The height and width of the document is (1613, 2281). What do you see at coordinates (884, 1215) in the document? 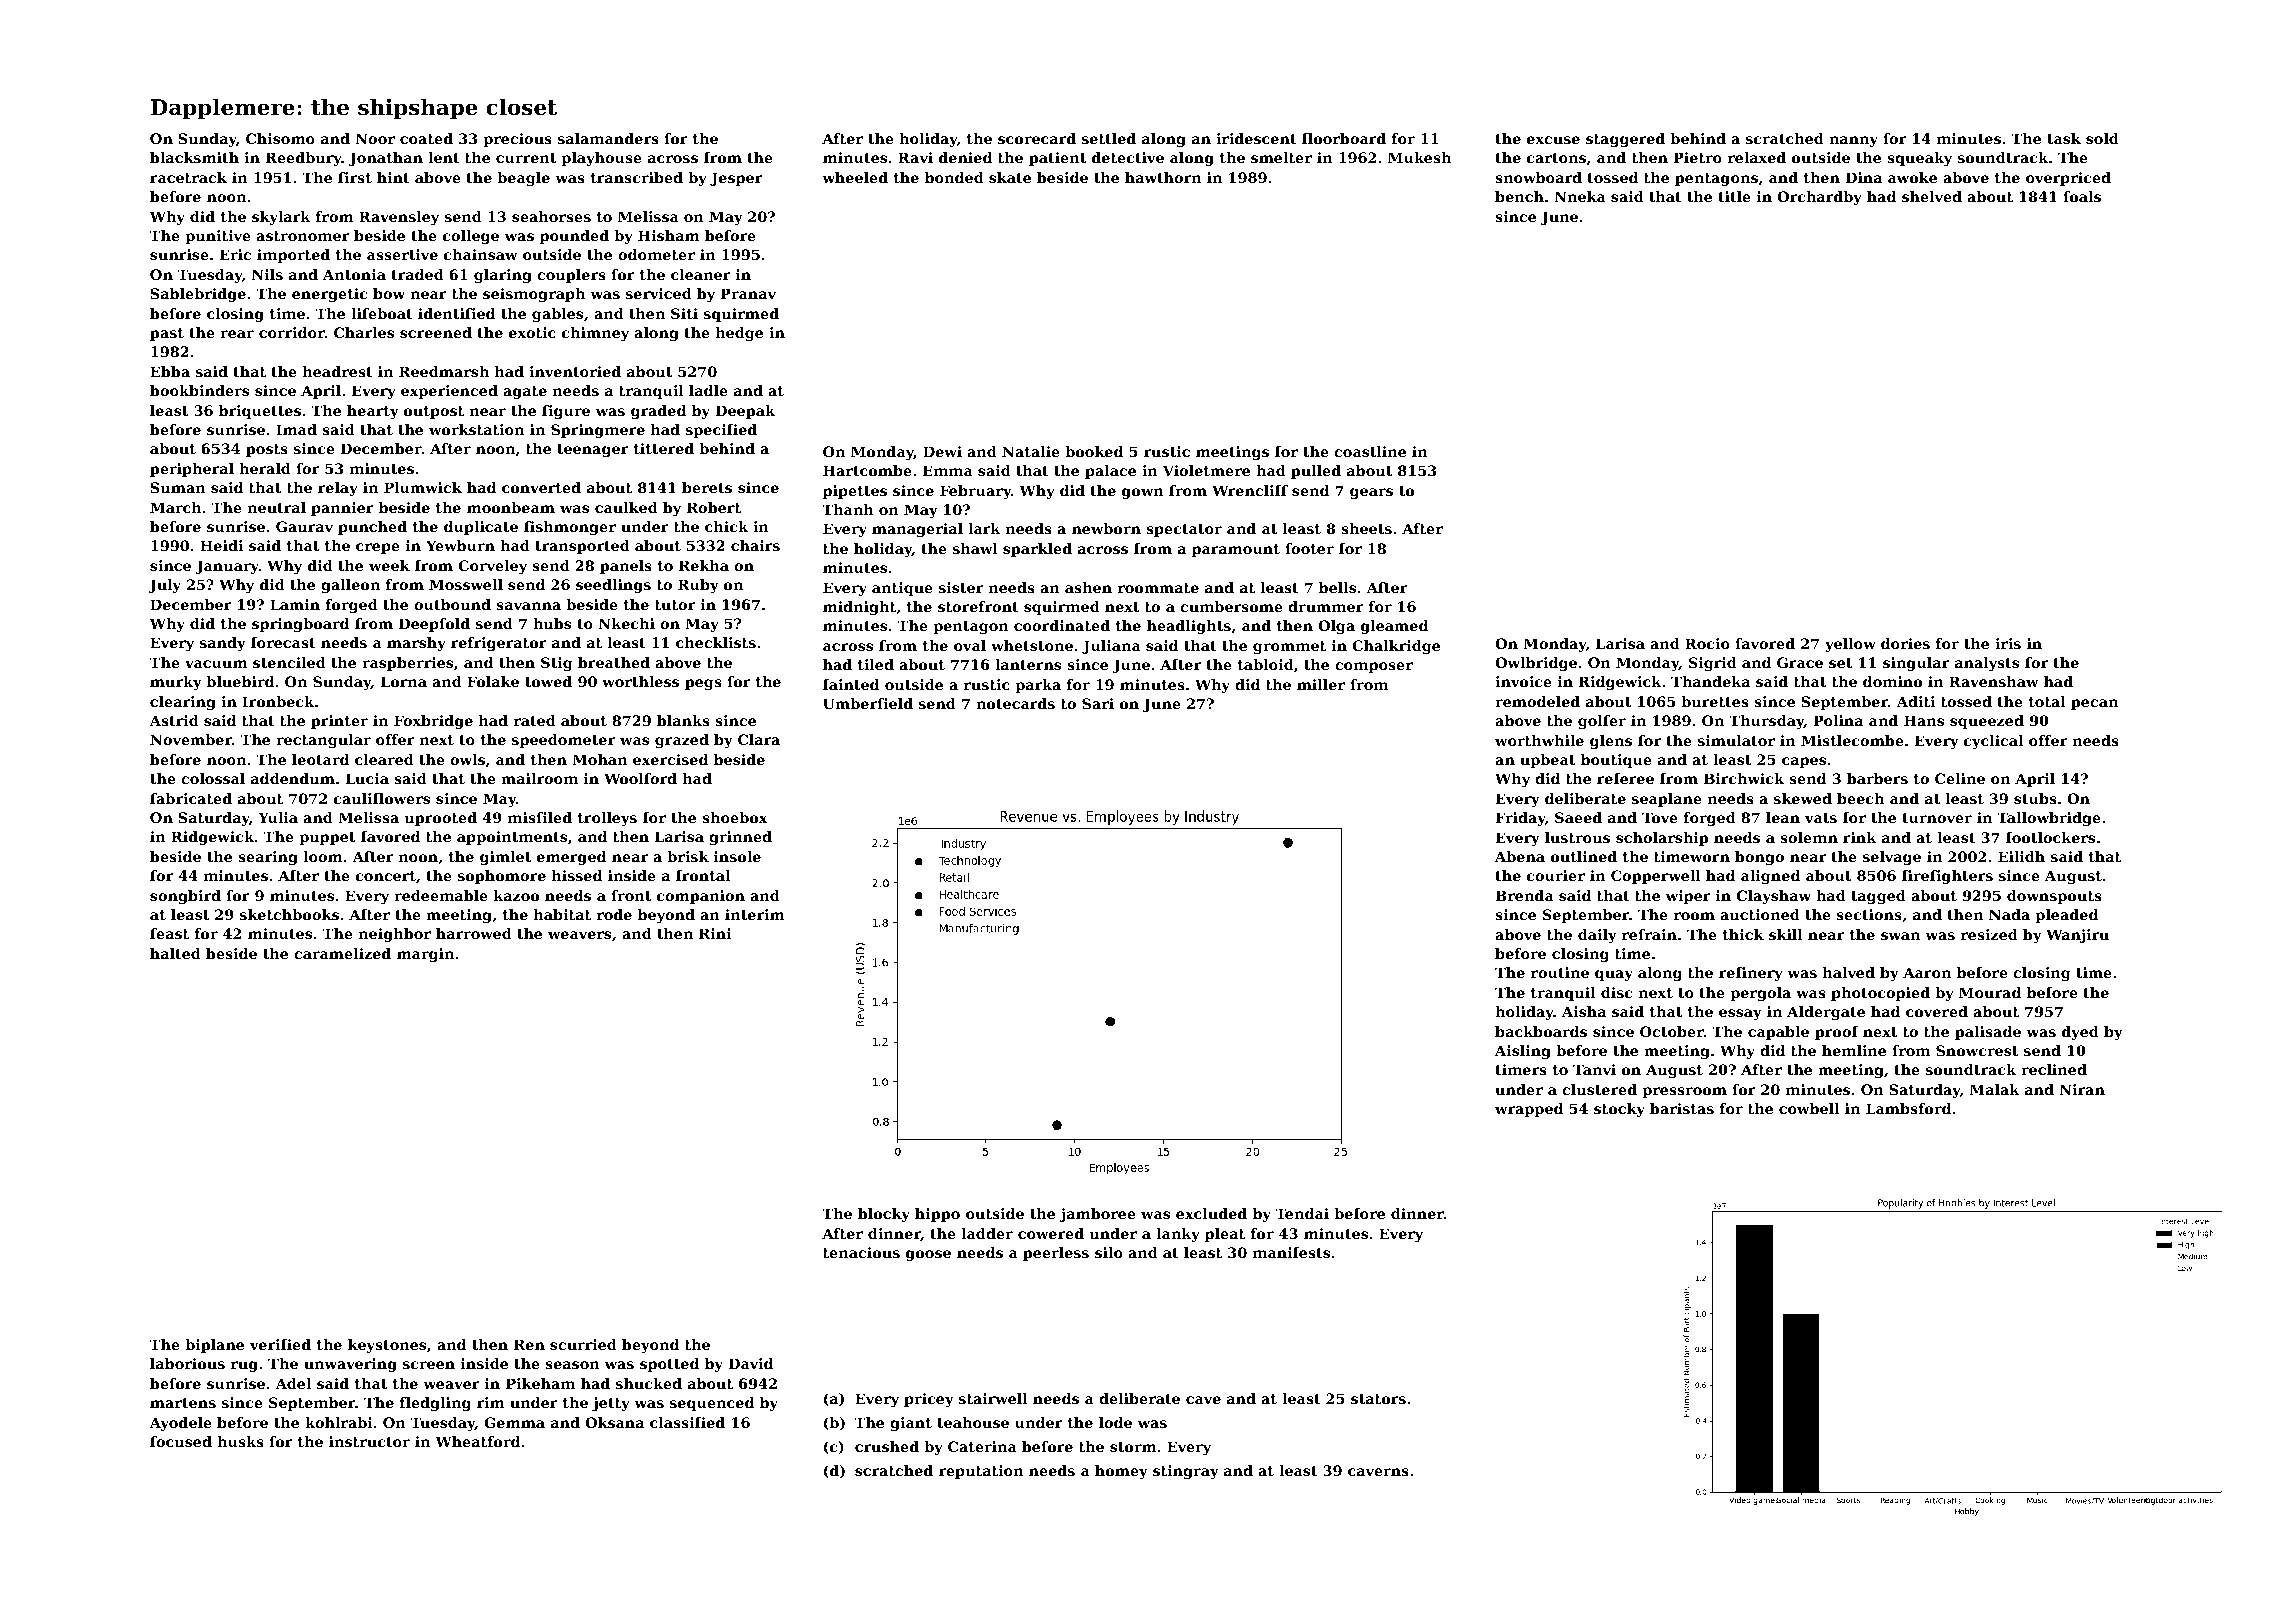
I see `blocky` at bounding box center [884, 1215].
